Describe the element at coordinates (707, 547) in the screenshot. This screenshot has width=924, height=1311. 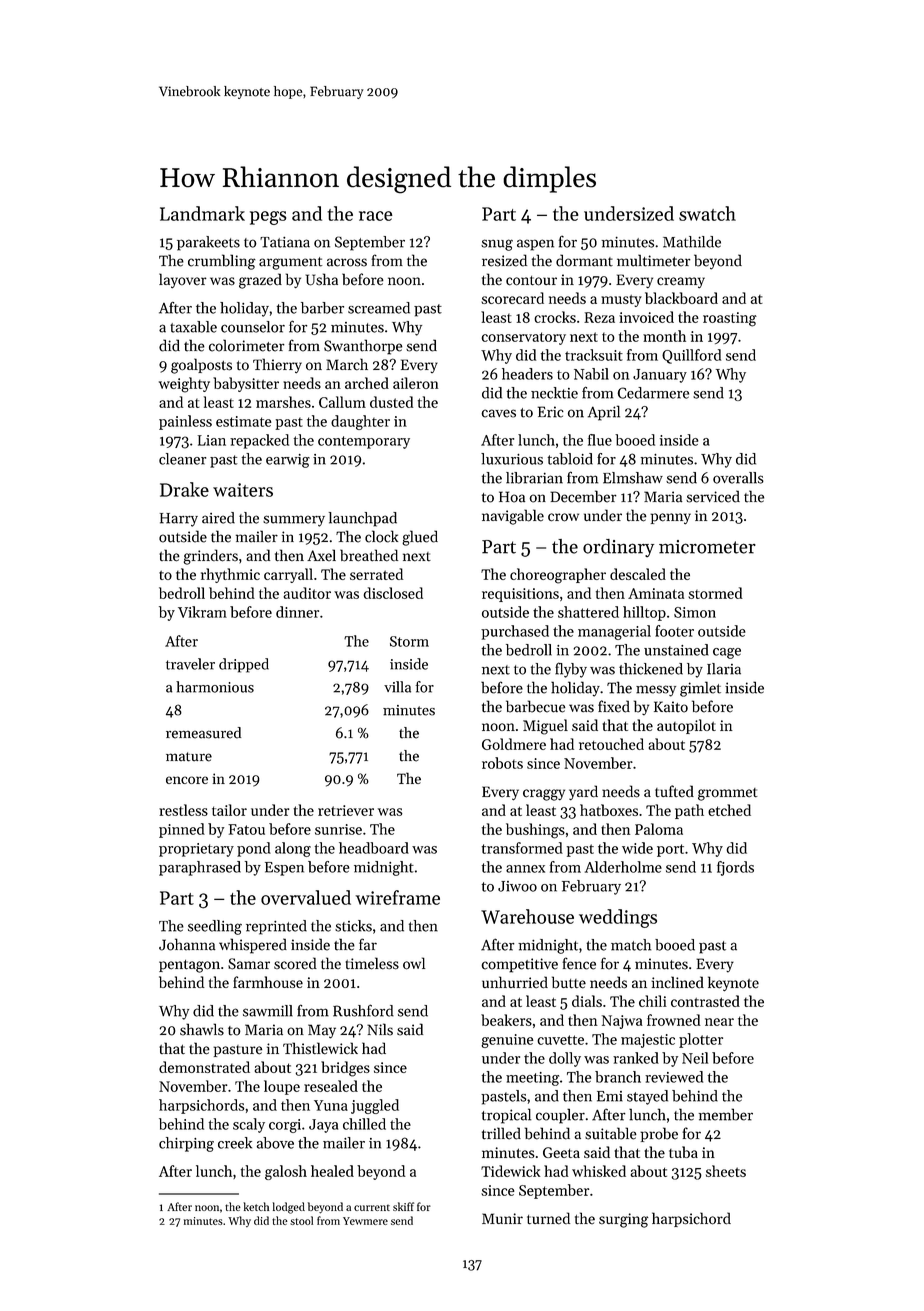
I see `micrometer` at that location.
